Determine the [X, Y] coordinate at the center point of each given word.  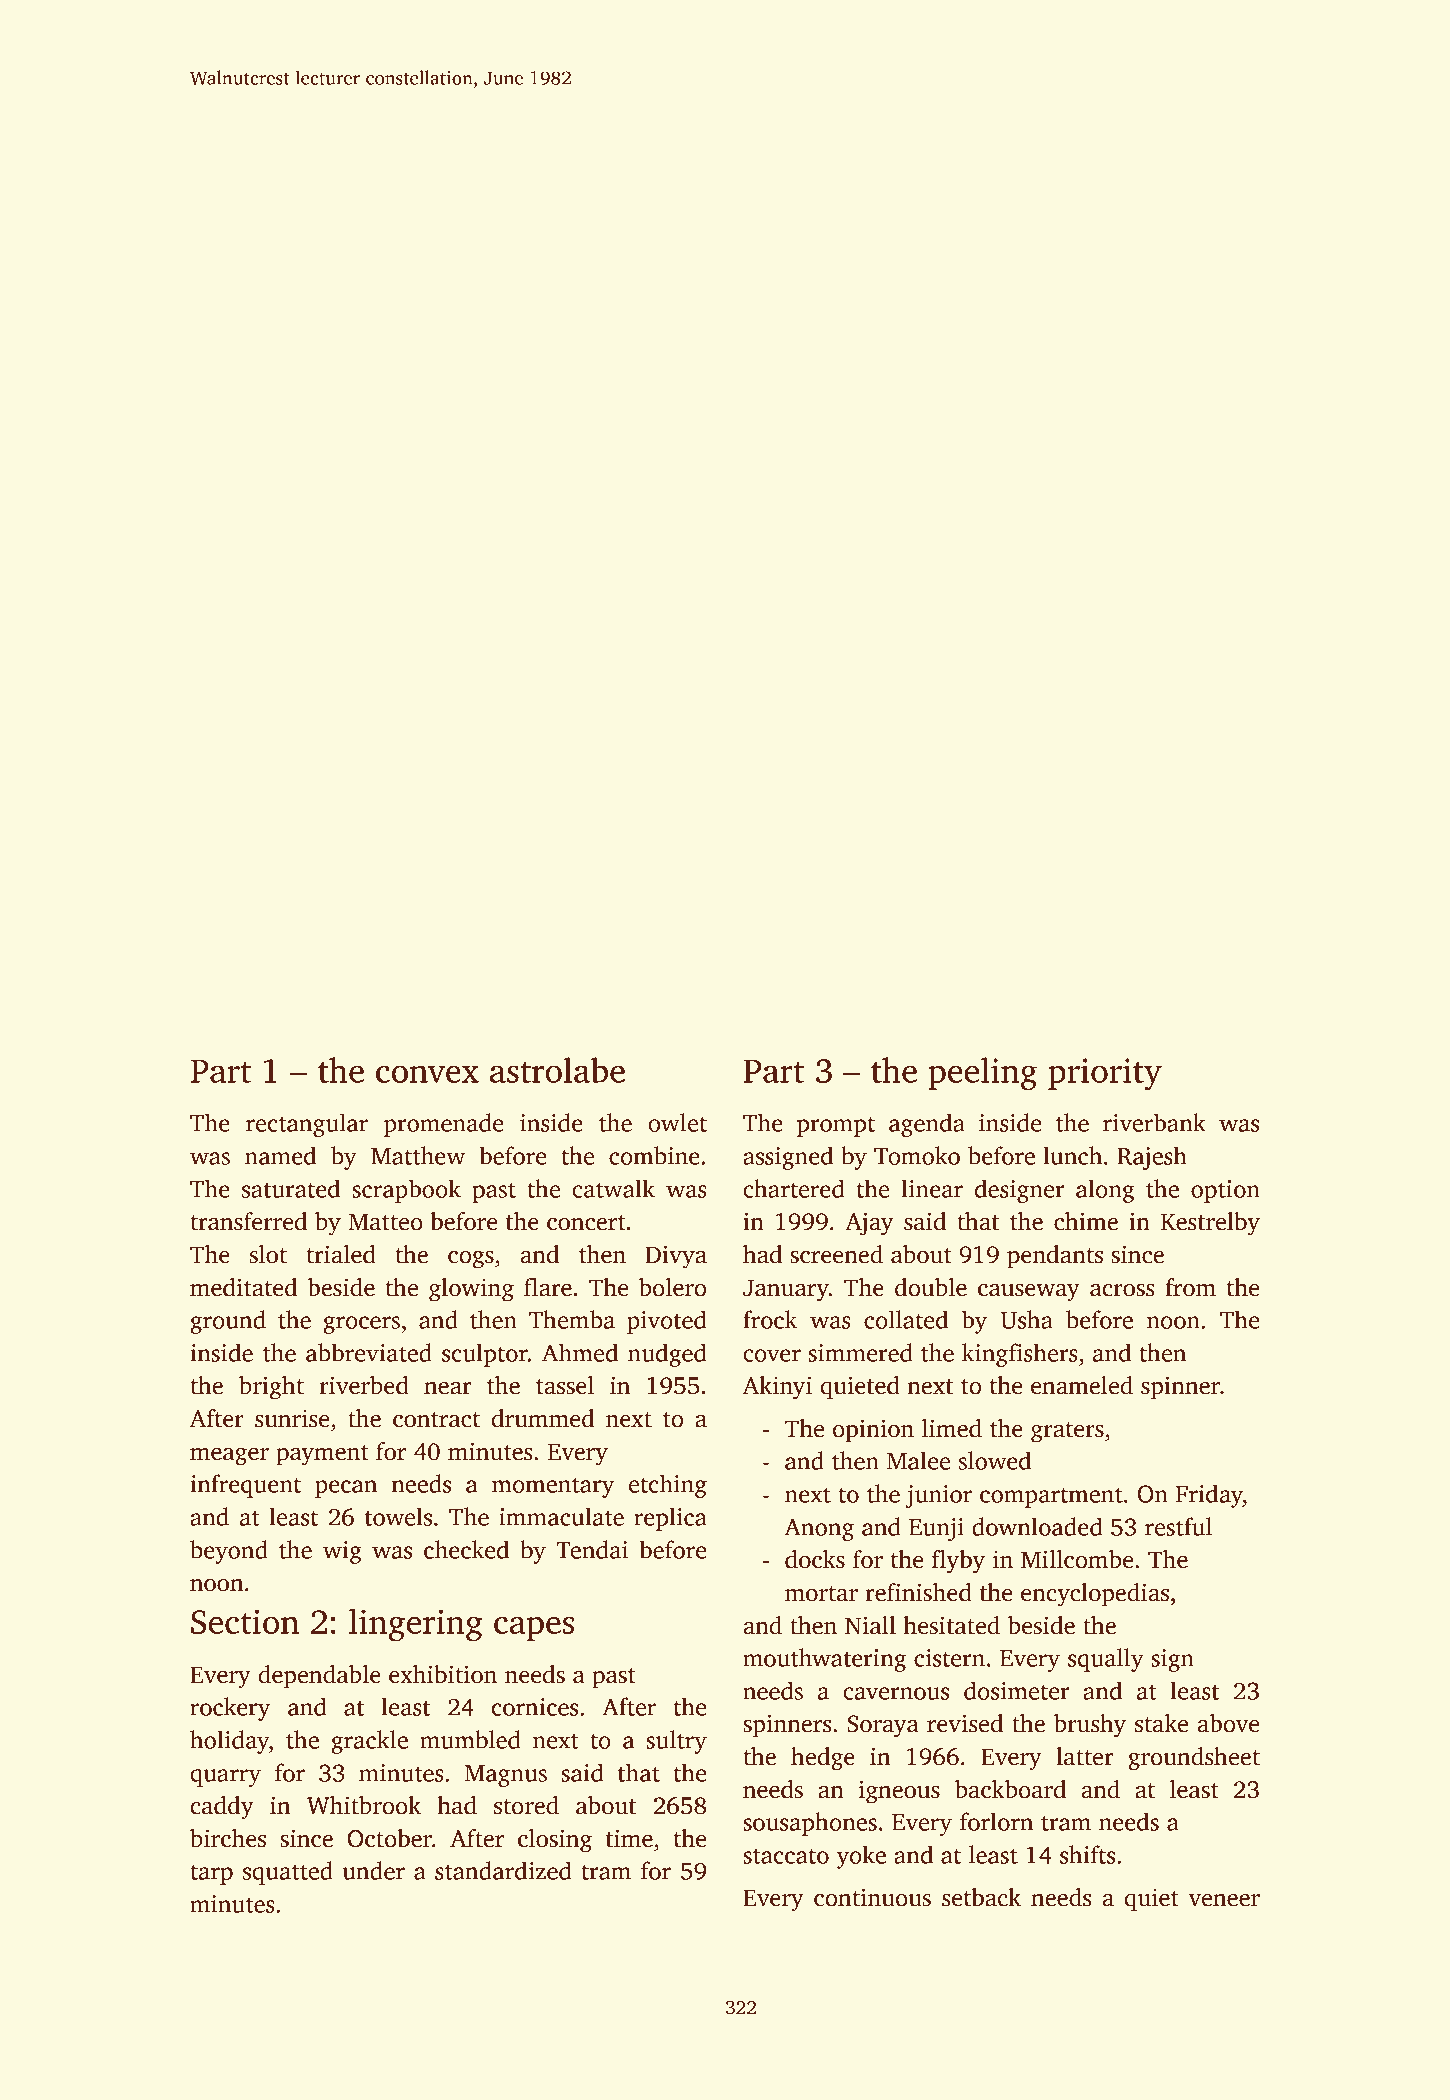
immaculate [561, 1516]
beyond [229, 1552]
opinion [873, 1431]
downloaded [1037, 1526]
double [931, 1287]
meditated [244, 1287]
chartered [793, 1188]
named [280, 1155]
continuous [872, 1897]
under [373, 1870]
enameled [1082, 1385]
